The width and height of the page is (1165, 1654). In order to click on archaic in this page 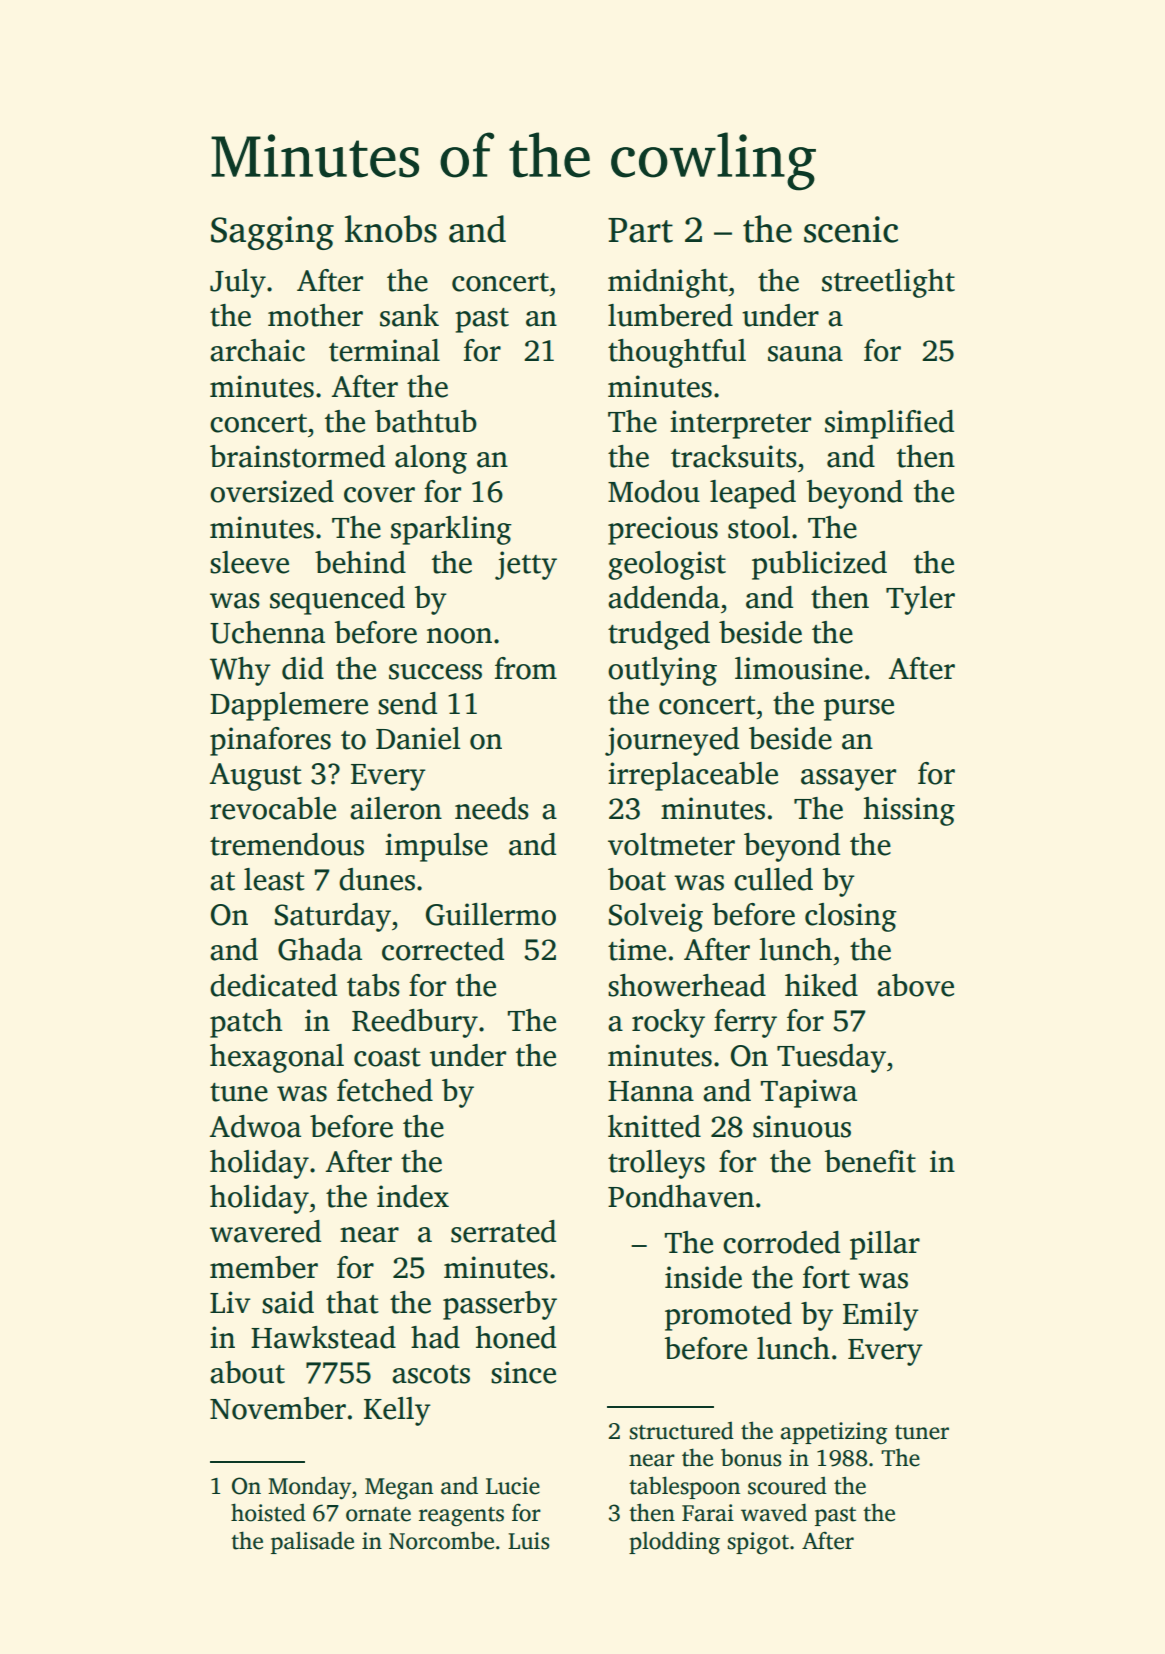, I will do `click(257, 350)`.
